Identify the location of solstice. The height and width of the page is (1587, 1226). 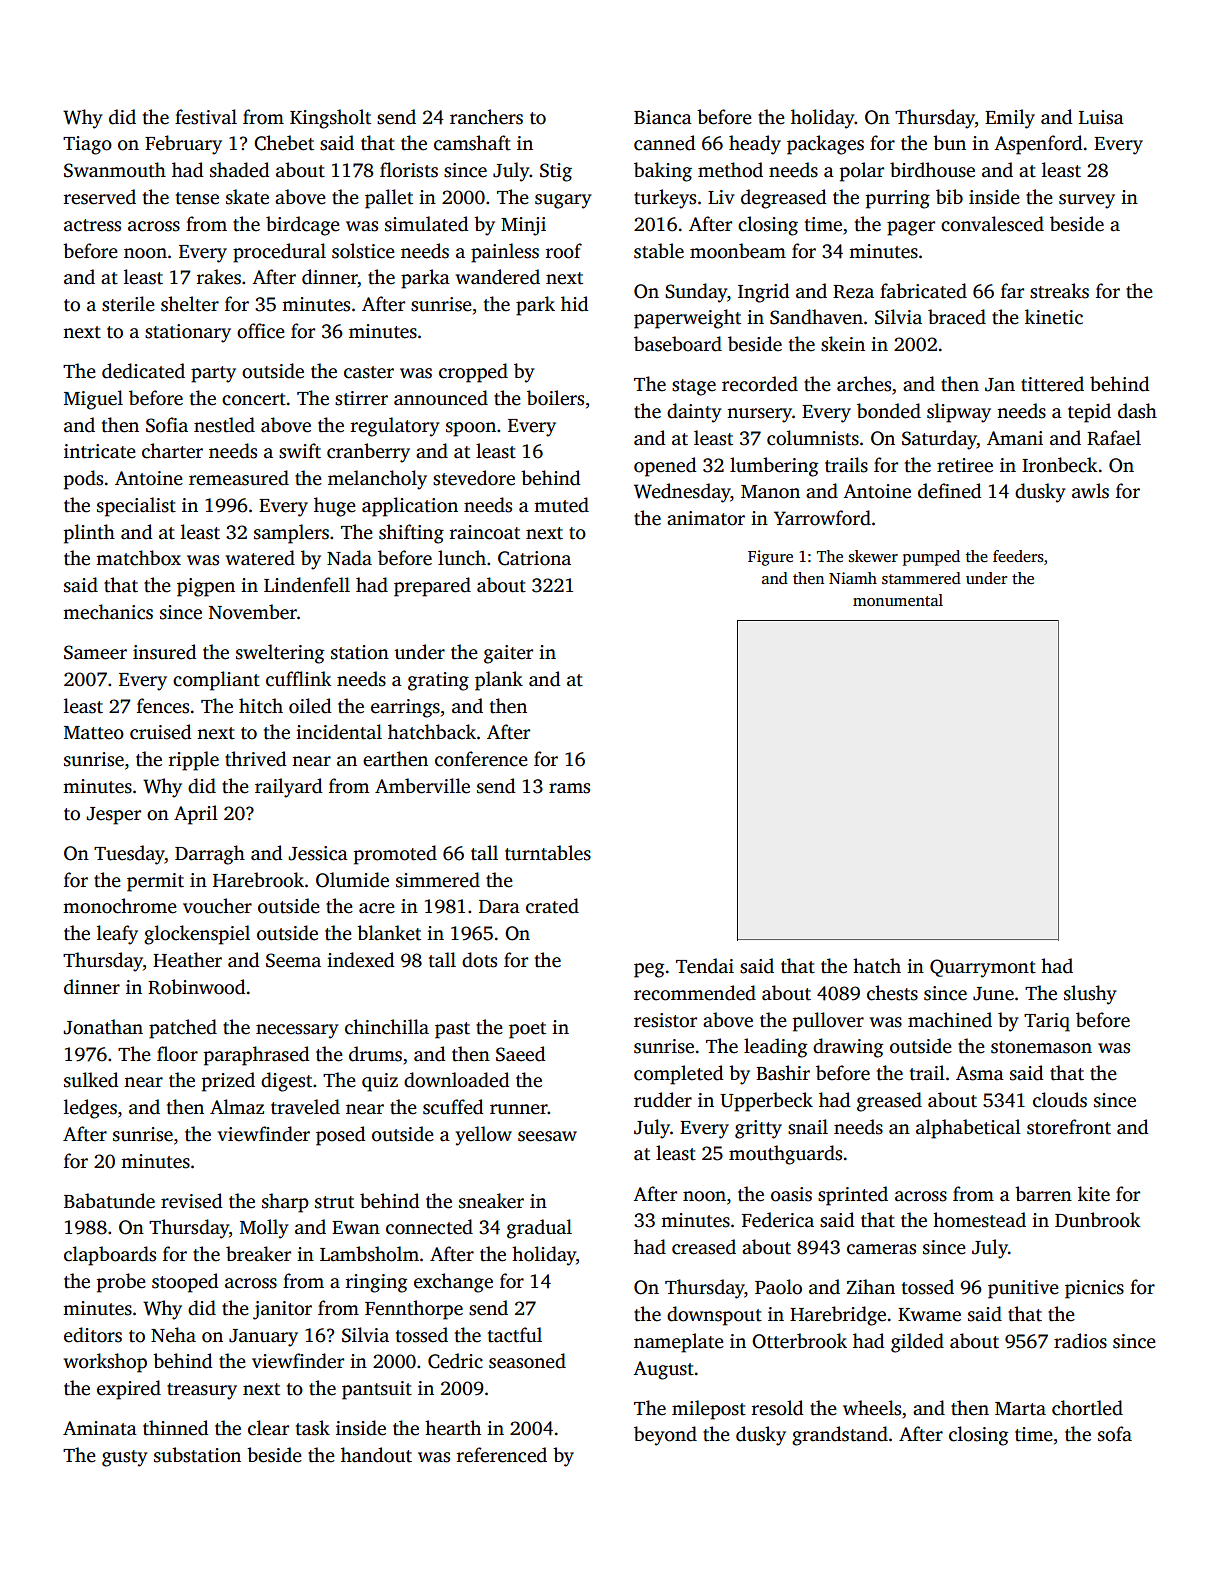
(363, 251).
